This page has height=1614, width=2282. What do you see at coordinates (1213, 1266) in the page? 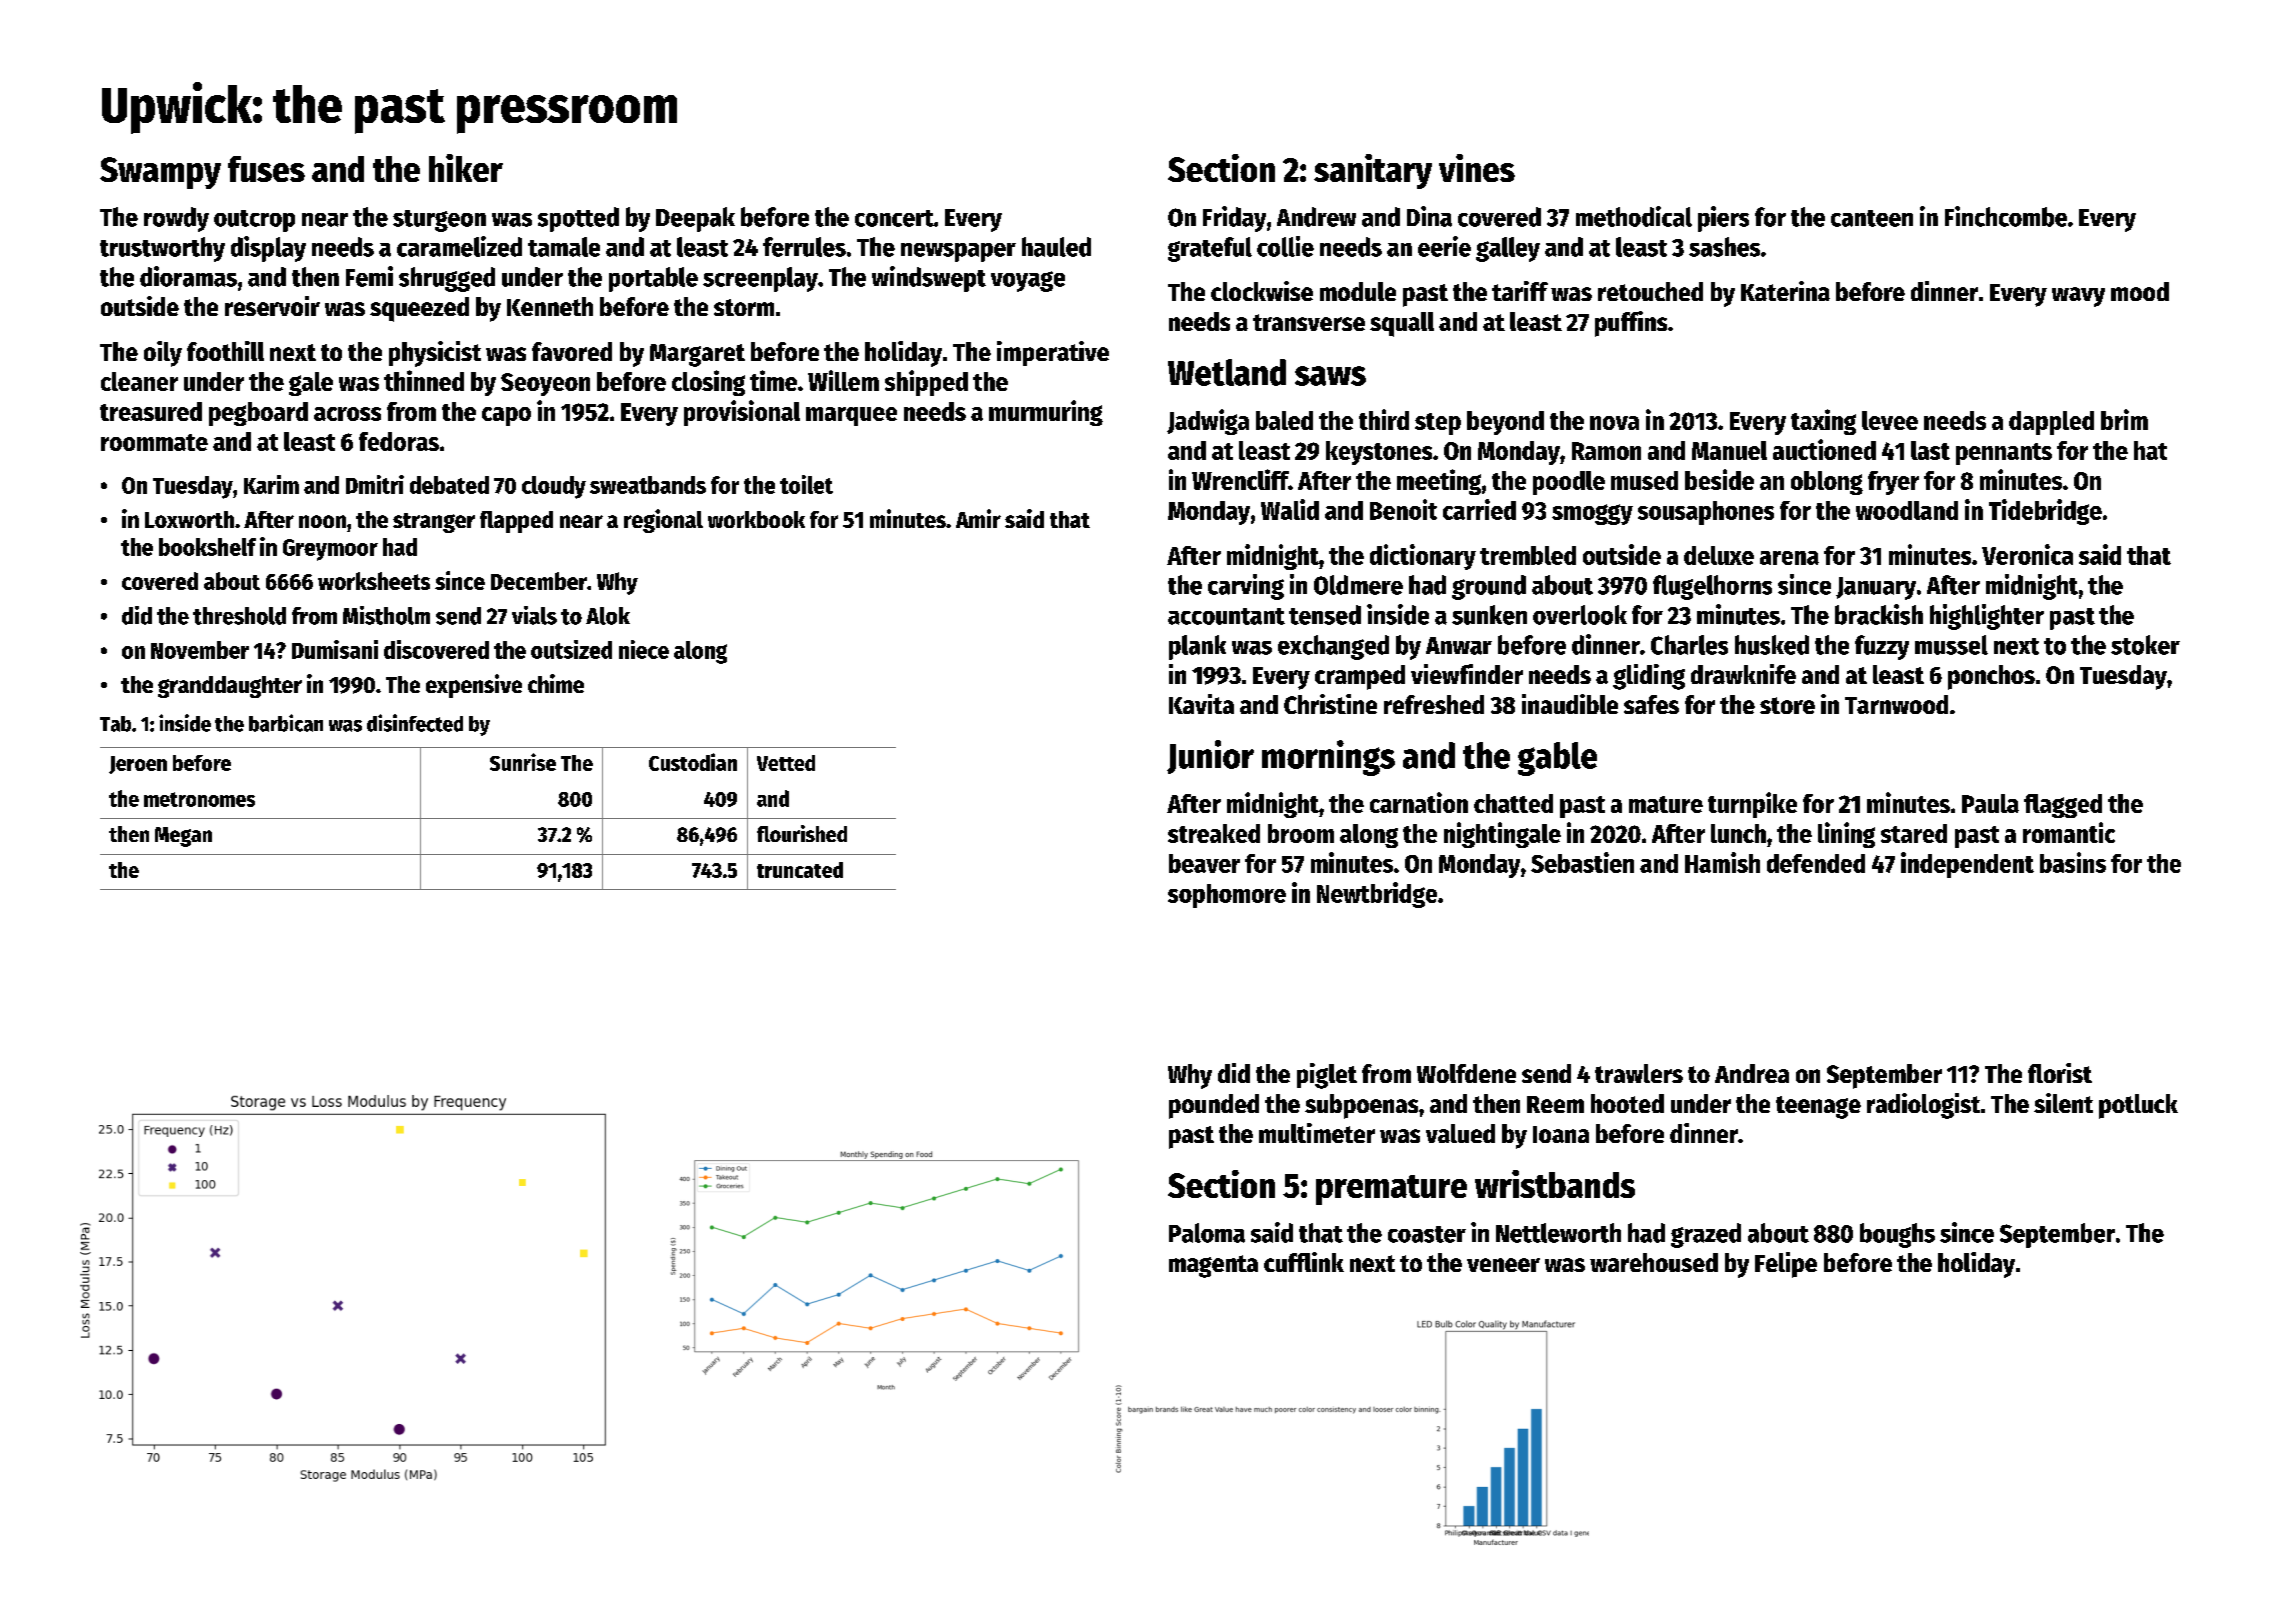
I see `magenta` at bounding box center [1213, 1266].
